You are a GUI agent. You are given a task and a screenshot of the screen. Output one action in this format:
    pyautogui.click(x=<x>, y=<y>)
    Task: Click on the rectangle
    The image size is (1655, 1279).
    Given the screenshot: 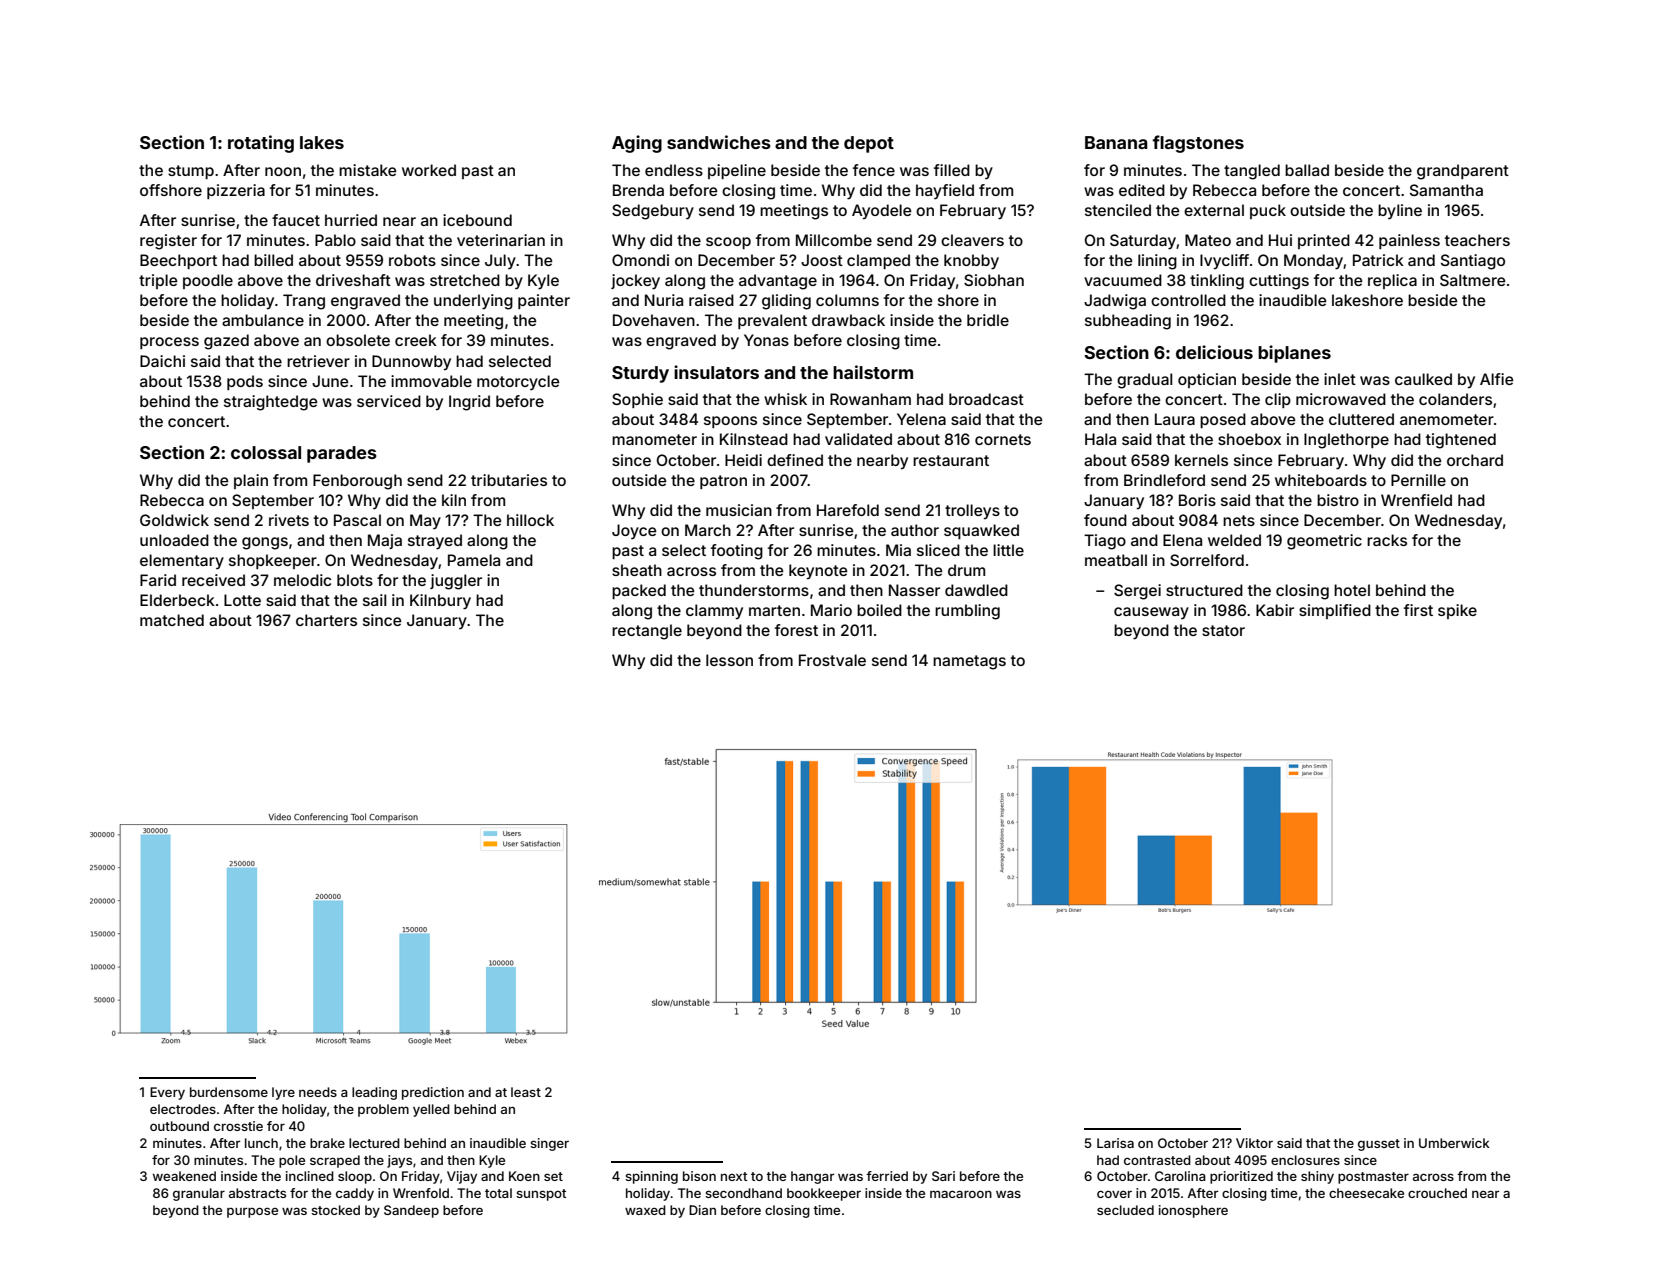 What is the action you would take?
    pyautogui.click(x=647, y=632)
